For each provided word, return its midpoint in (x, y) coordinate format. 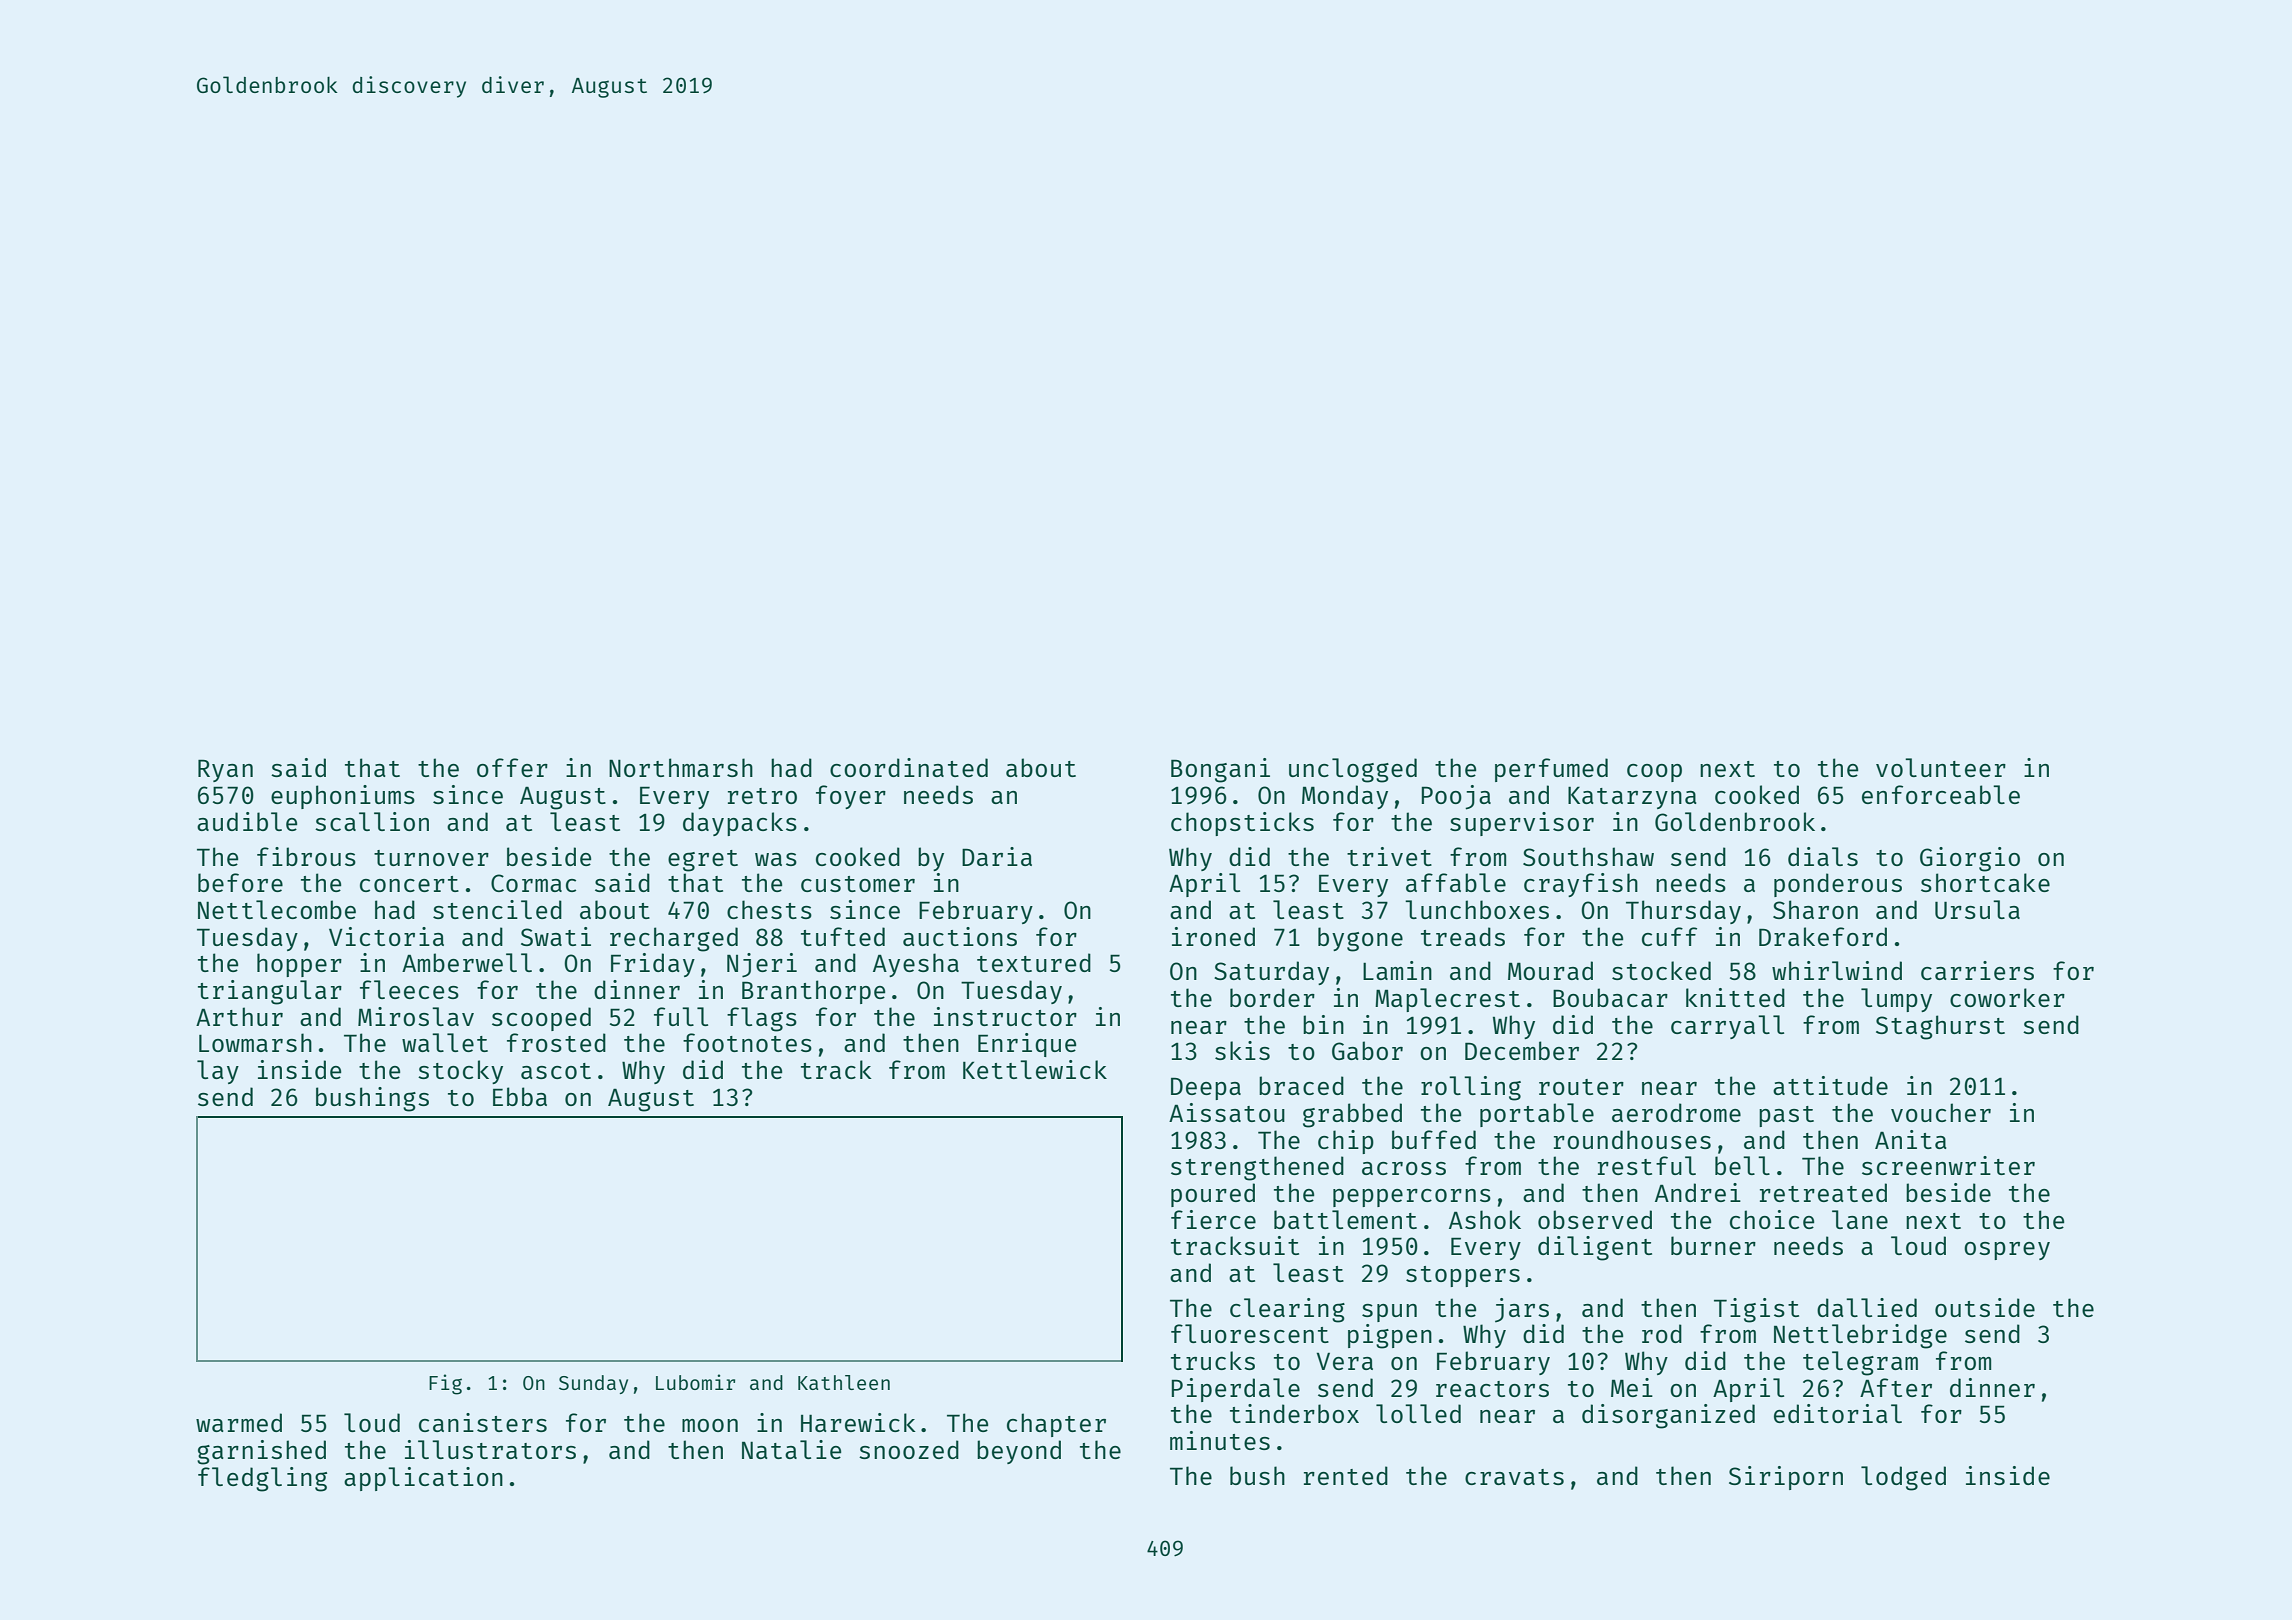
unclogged (1353, 770)
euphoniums (343, 797)
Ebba (520, 1096)
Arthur (239, 1016)
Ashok (1485, 1219)
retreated (1823, 1192)
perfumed (1551, 770)
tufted (843, 936)
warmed (239, 1422)
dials (1823, 856)
